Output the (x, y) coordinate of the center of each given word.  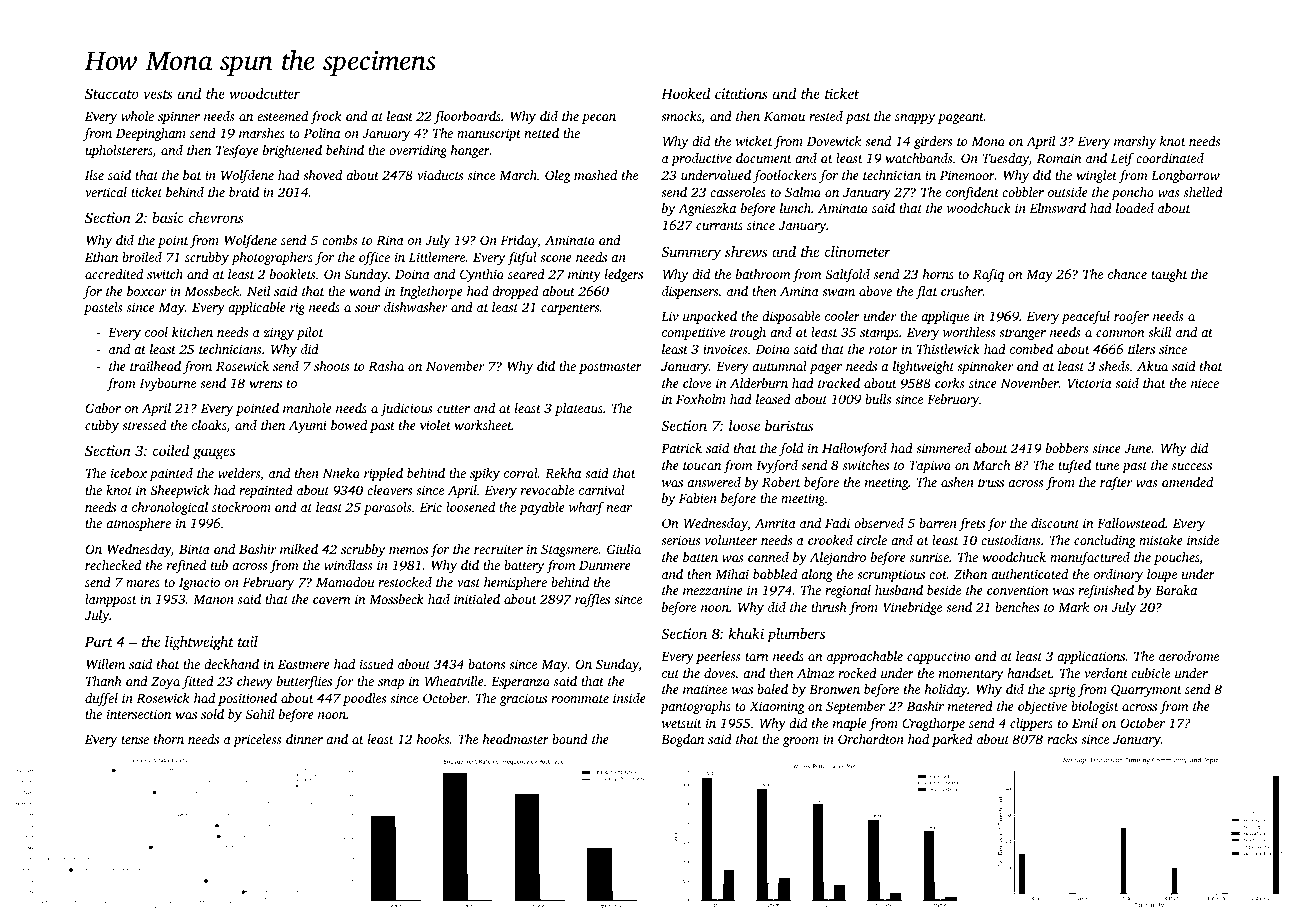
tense (135, 740)
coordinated (1170, 158)
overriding (418, 151)
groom (801, 742)
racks (1062, 739)
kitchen (192, 332)
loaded (1135, 208)
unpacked (710, 317)
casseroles (738, 192)
